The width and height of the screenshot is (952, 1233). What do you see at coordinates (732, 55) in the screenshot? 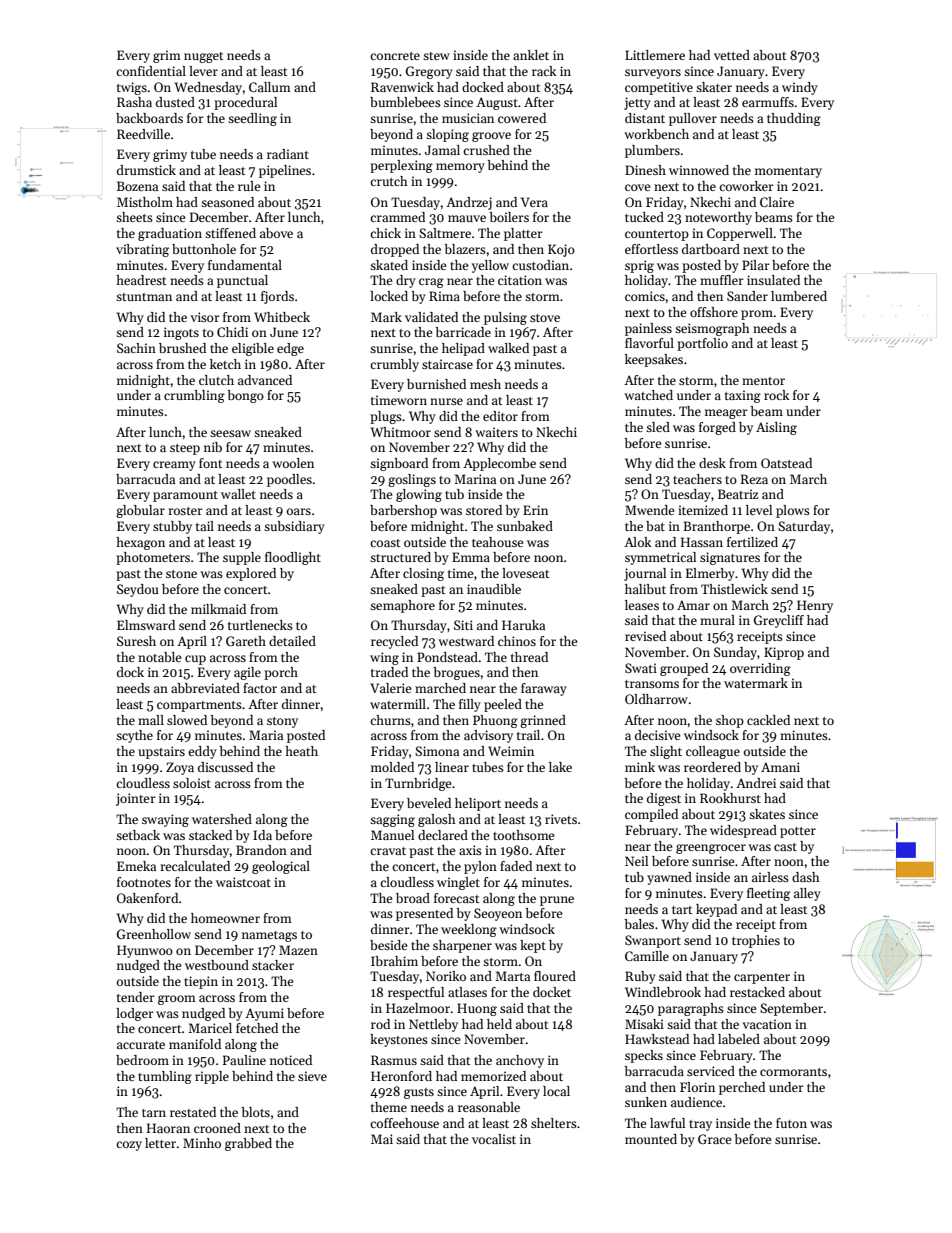
I see `vetted` at bounding box center [732, 55].
